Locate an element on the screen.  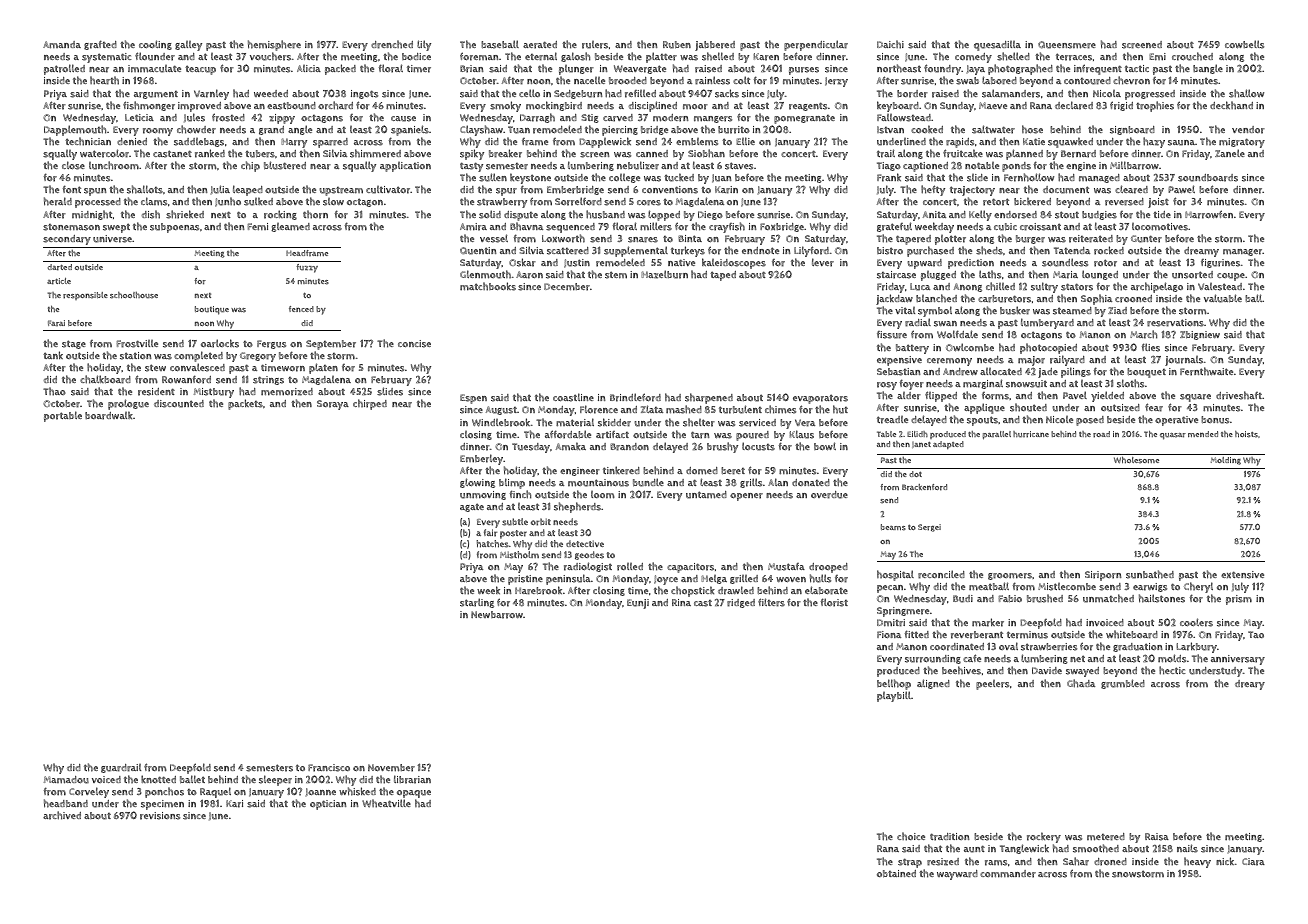
station is located at coordinates (136, 356).
